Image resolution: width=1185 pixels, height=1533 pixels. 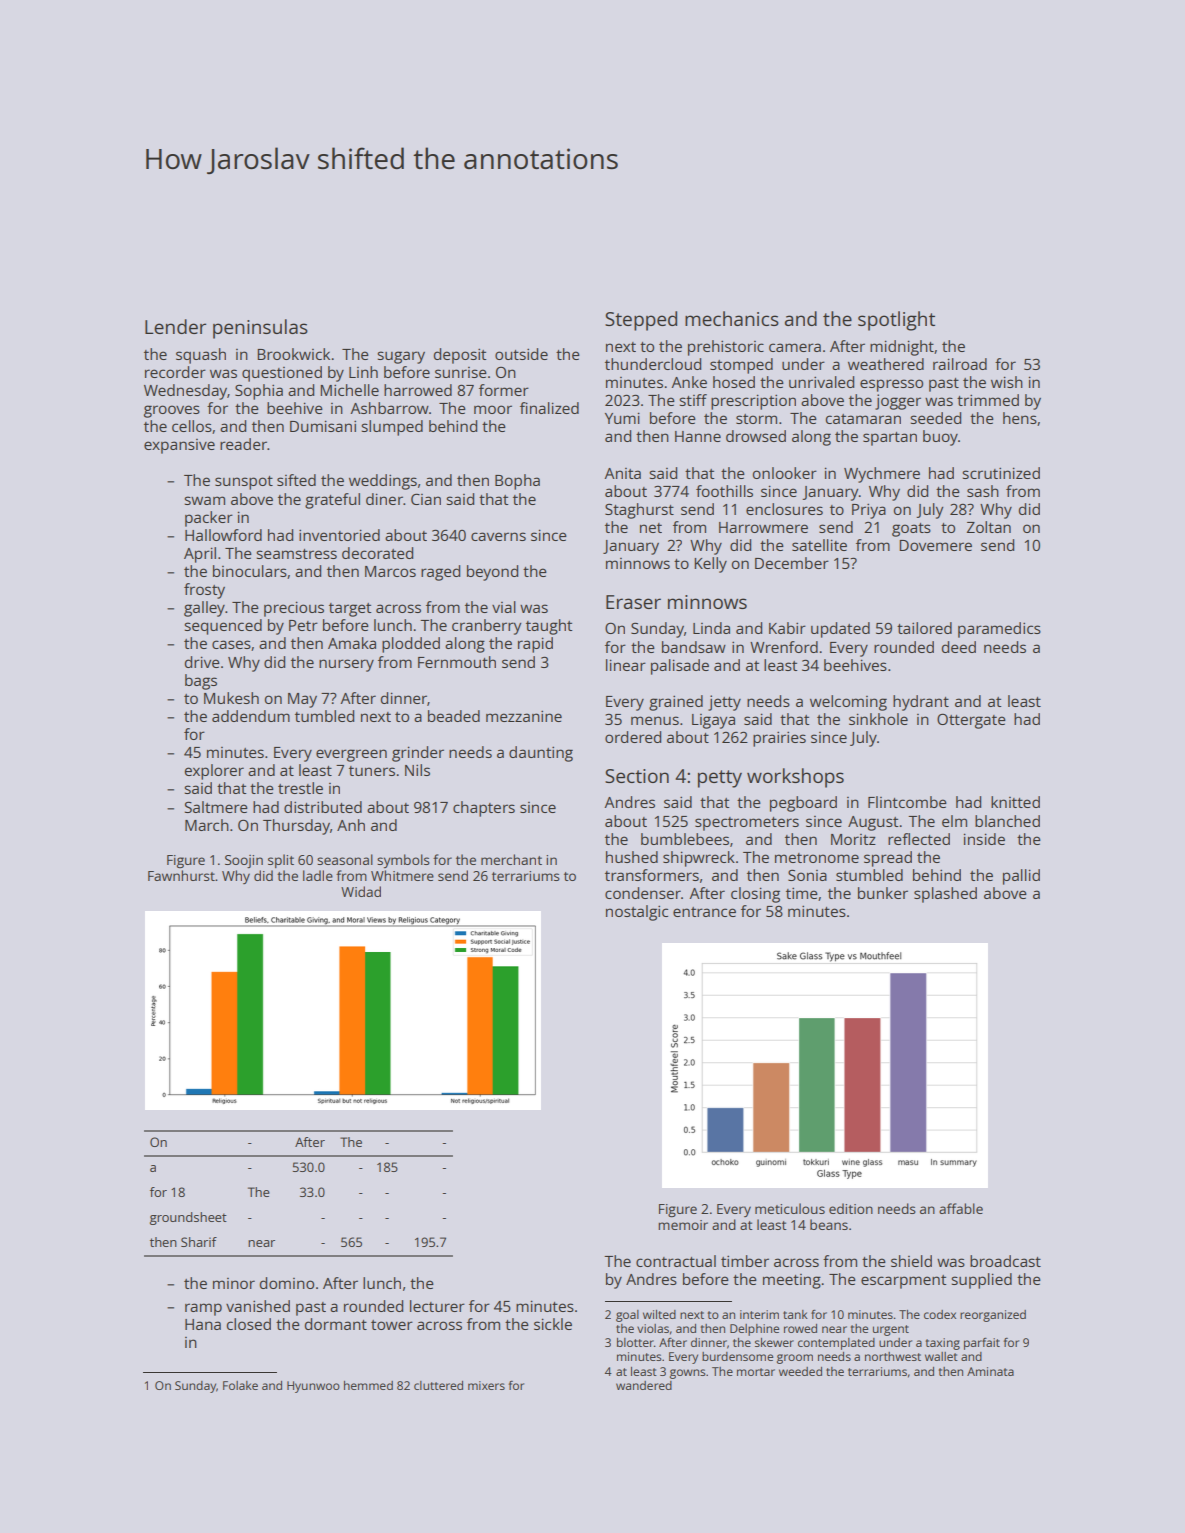 What do you see at coordinates (181, 875) in the screenshot?
I see `Fawnhurst` at bounding box center [181, 875].
